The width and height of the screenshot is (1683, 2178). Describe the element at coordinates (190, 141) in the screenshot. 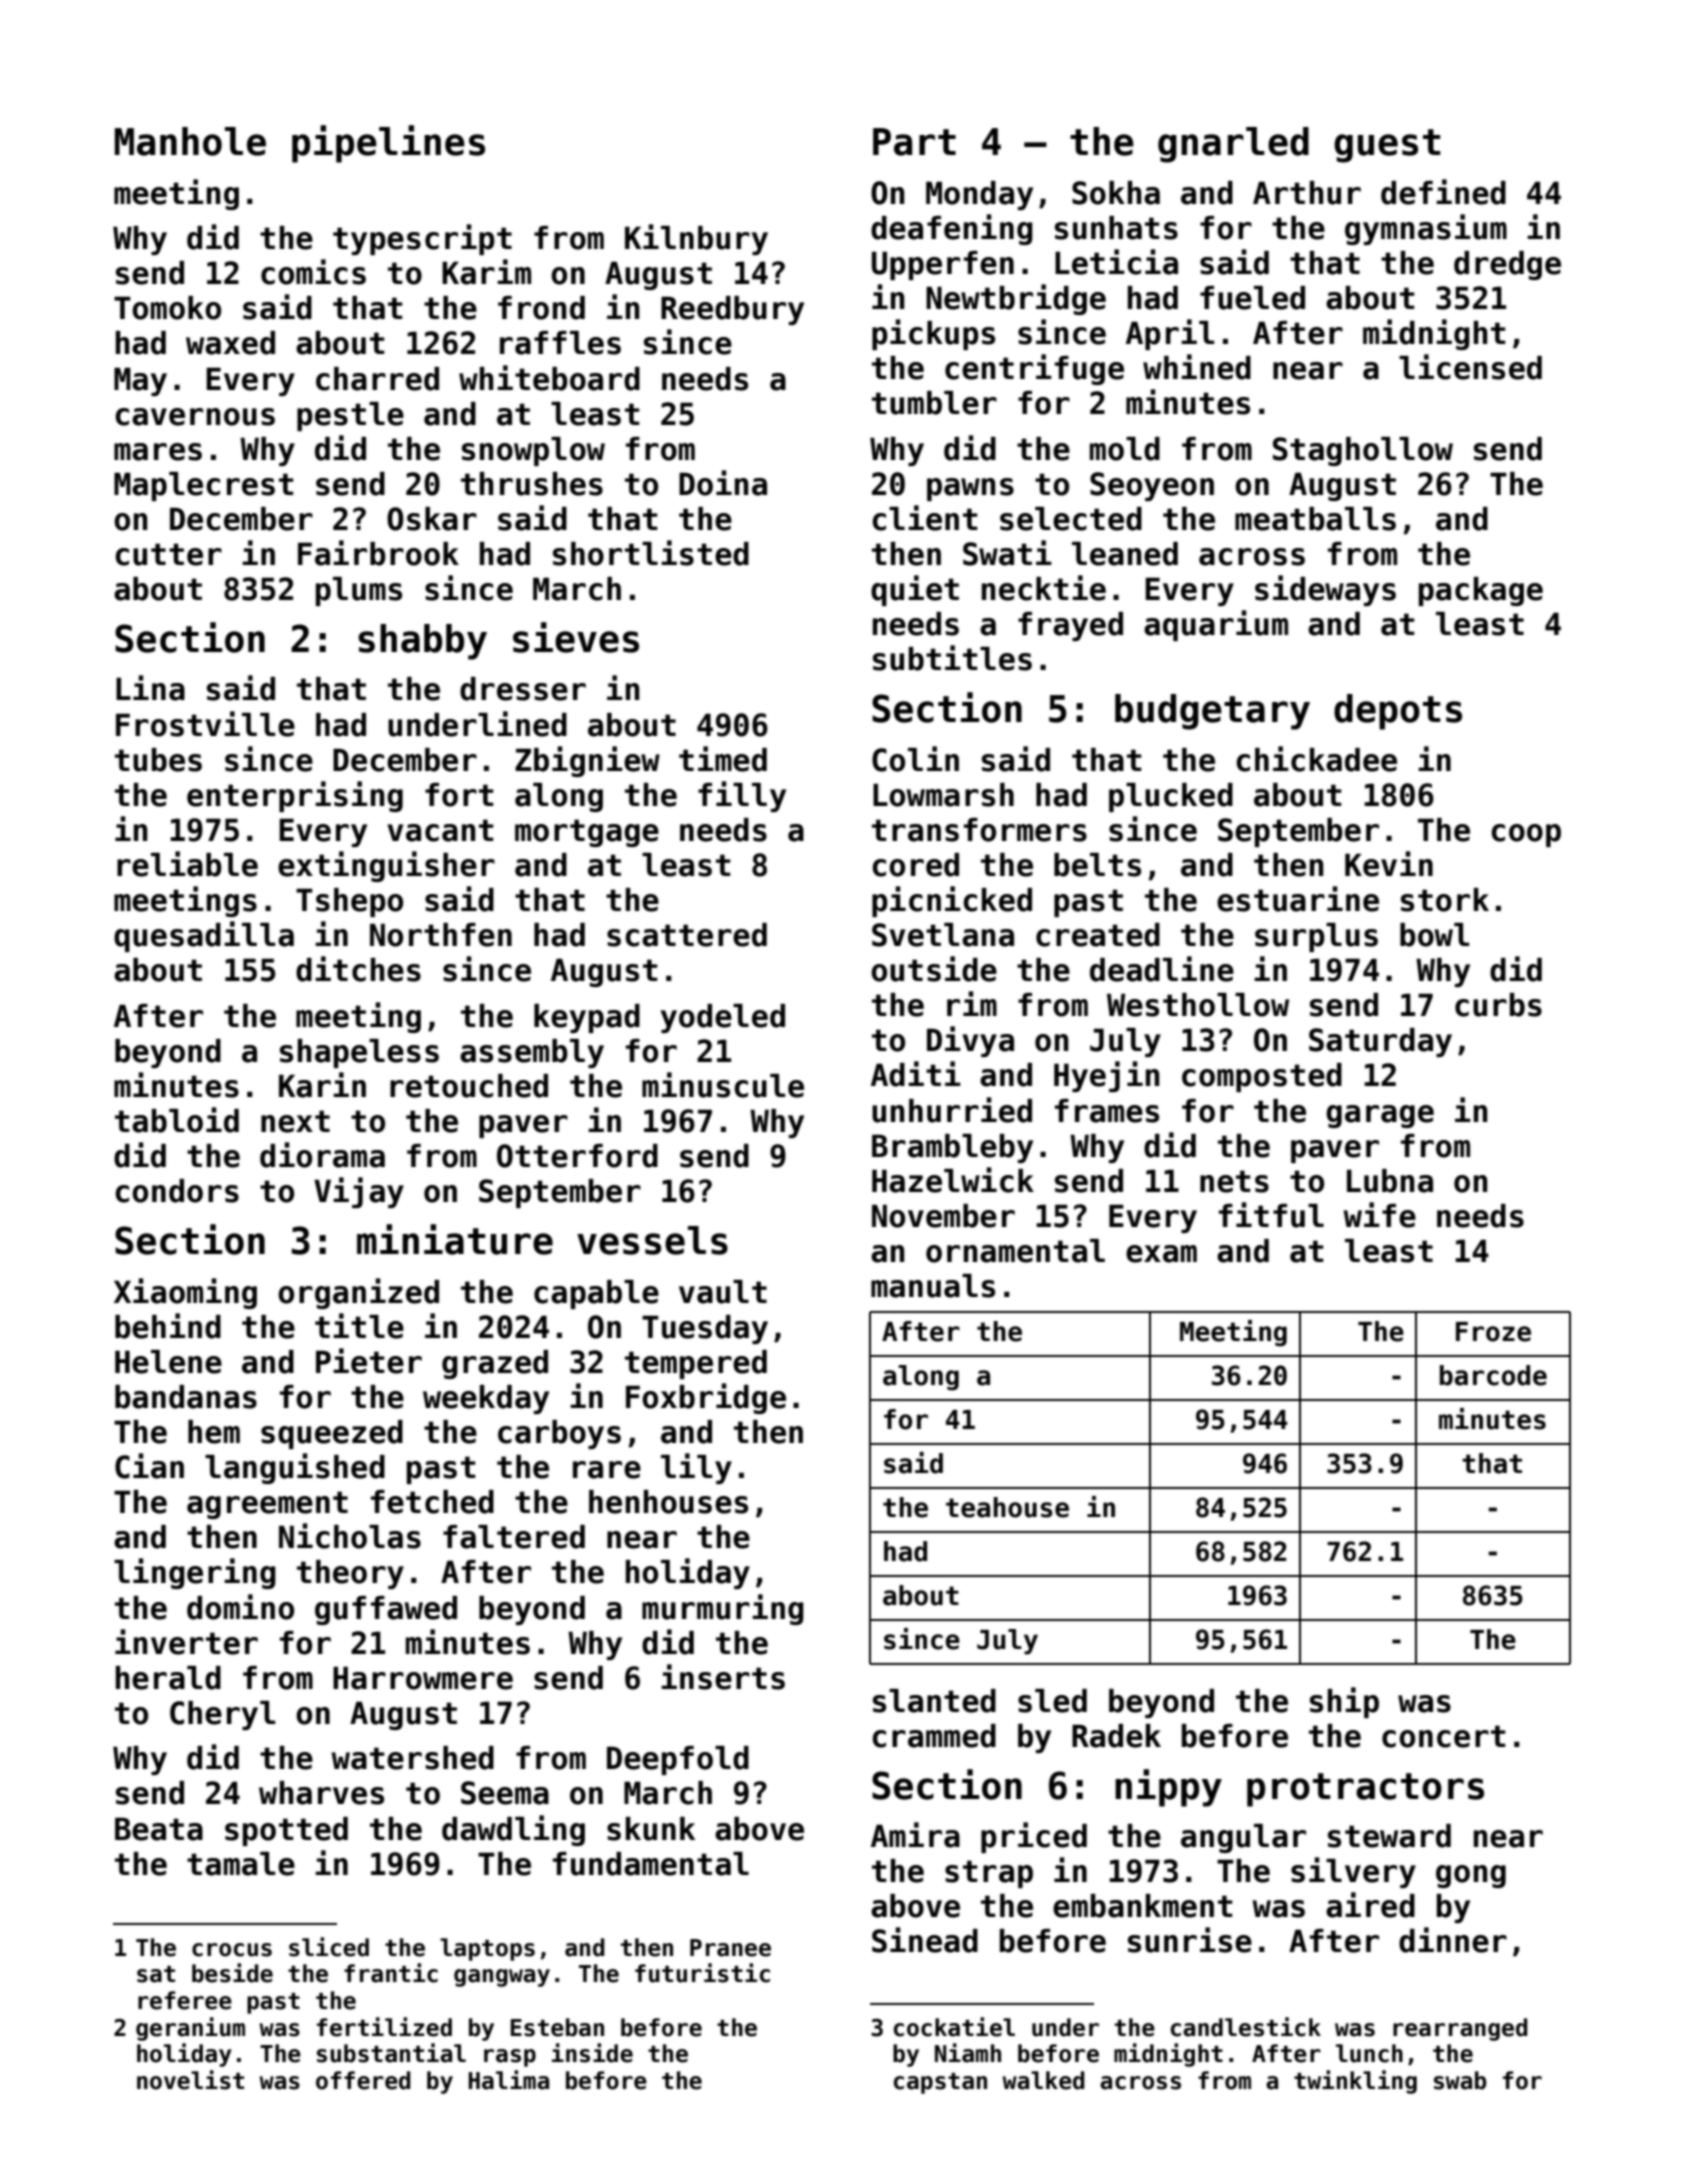

I see `Manhole` at that location.
